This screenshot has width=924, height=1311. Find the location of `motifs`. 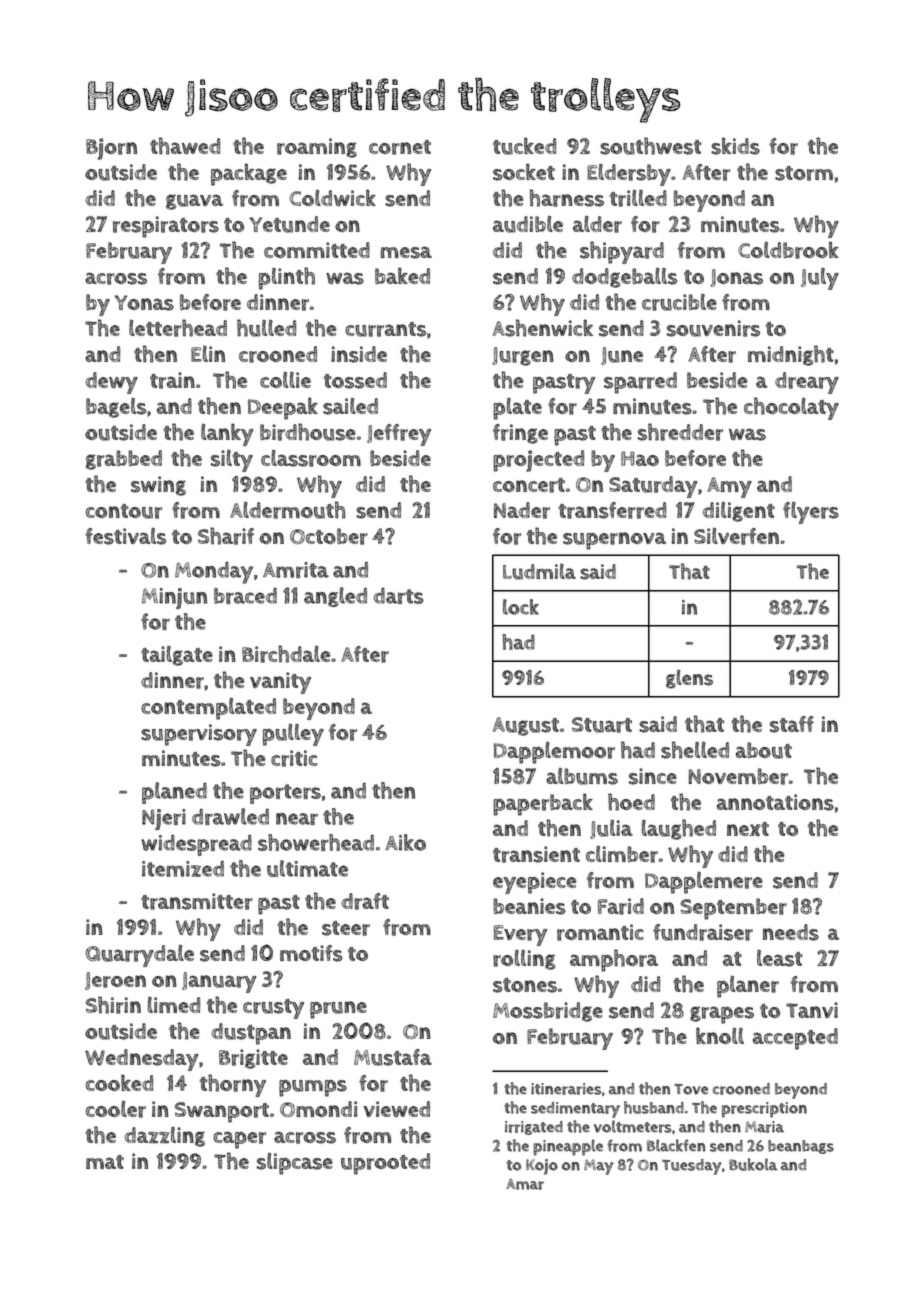

motifs is located at coordinates (311, 953).
